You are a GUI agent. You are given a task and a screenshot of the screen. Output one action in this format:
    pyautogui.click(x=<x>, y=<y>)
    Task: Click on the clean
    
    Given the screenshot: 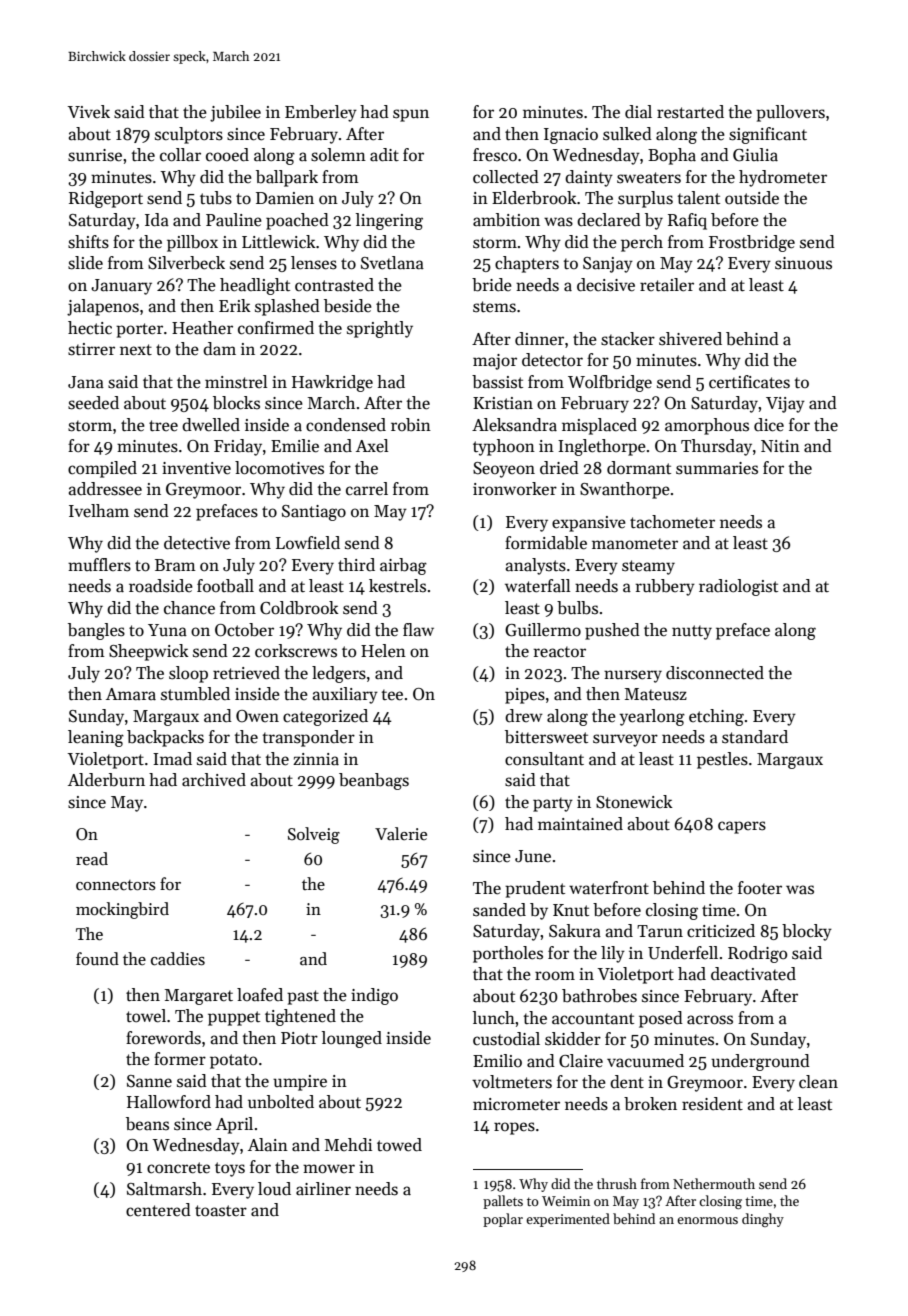 What is the action you would take?
    pyautogui.click(x=818, y=1082)
